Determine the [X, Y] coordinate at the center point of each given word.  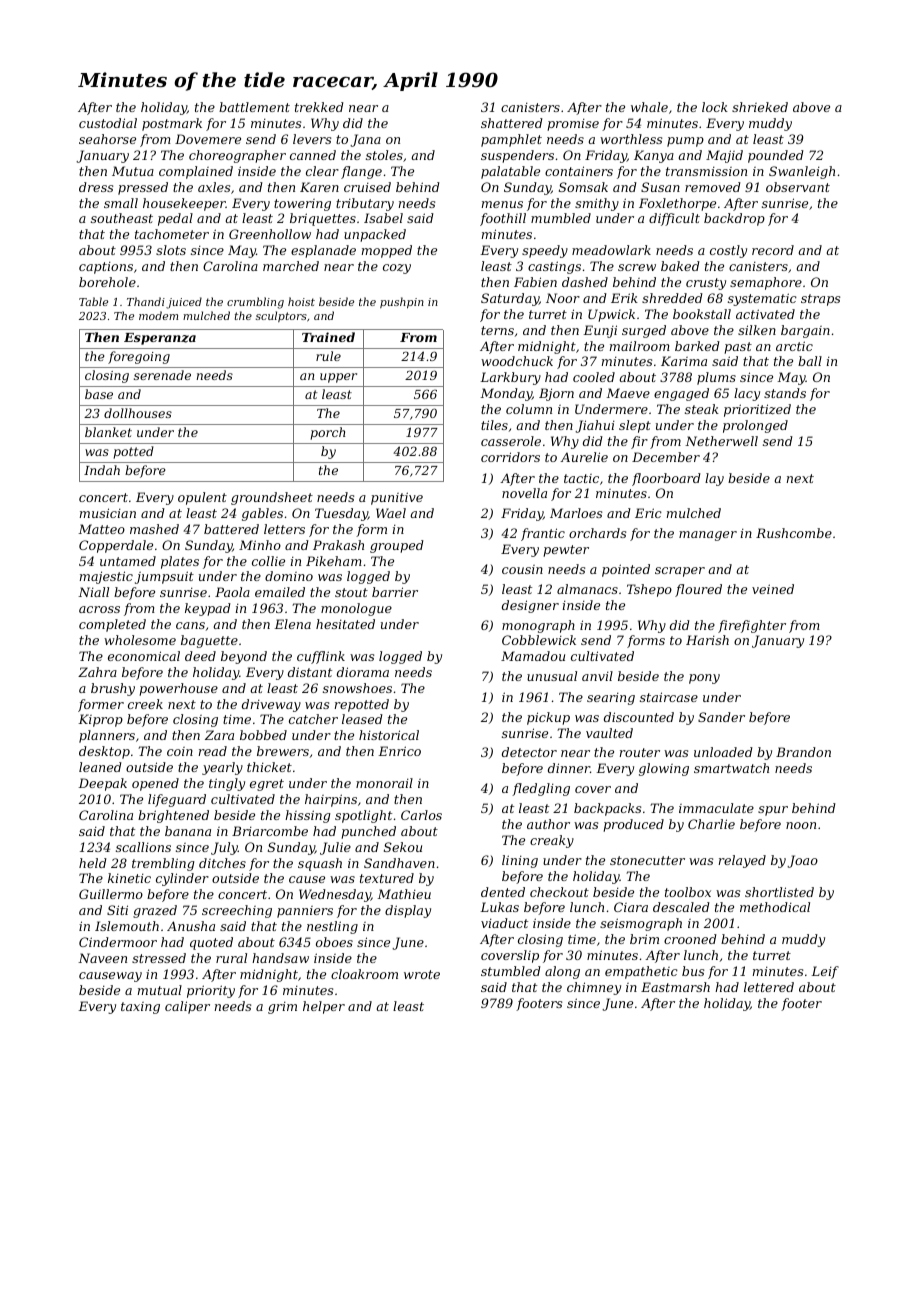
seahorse [107, 139]
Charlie [711, 824]
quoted [211, 943]
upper [338, 378]
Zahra [97, 672]
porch [328, 433]
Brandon [803, 752]
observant [798, 187]
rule [328, 356]
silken [757, 330]
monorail [384, 783]
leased [362, 719]
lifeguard [177, 800]
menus [502, 204]
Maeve [628, 393]
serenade [162, 375]
